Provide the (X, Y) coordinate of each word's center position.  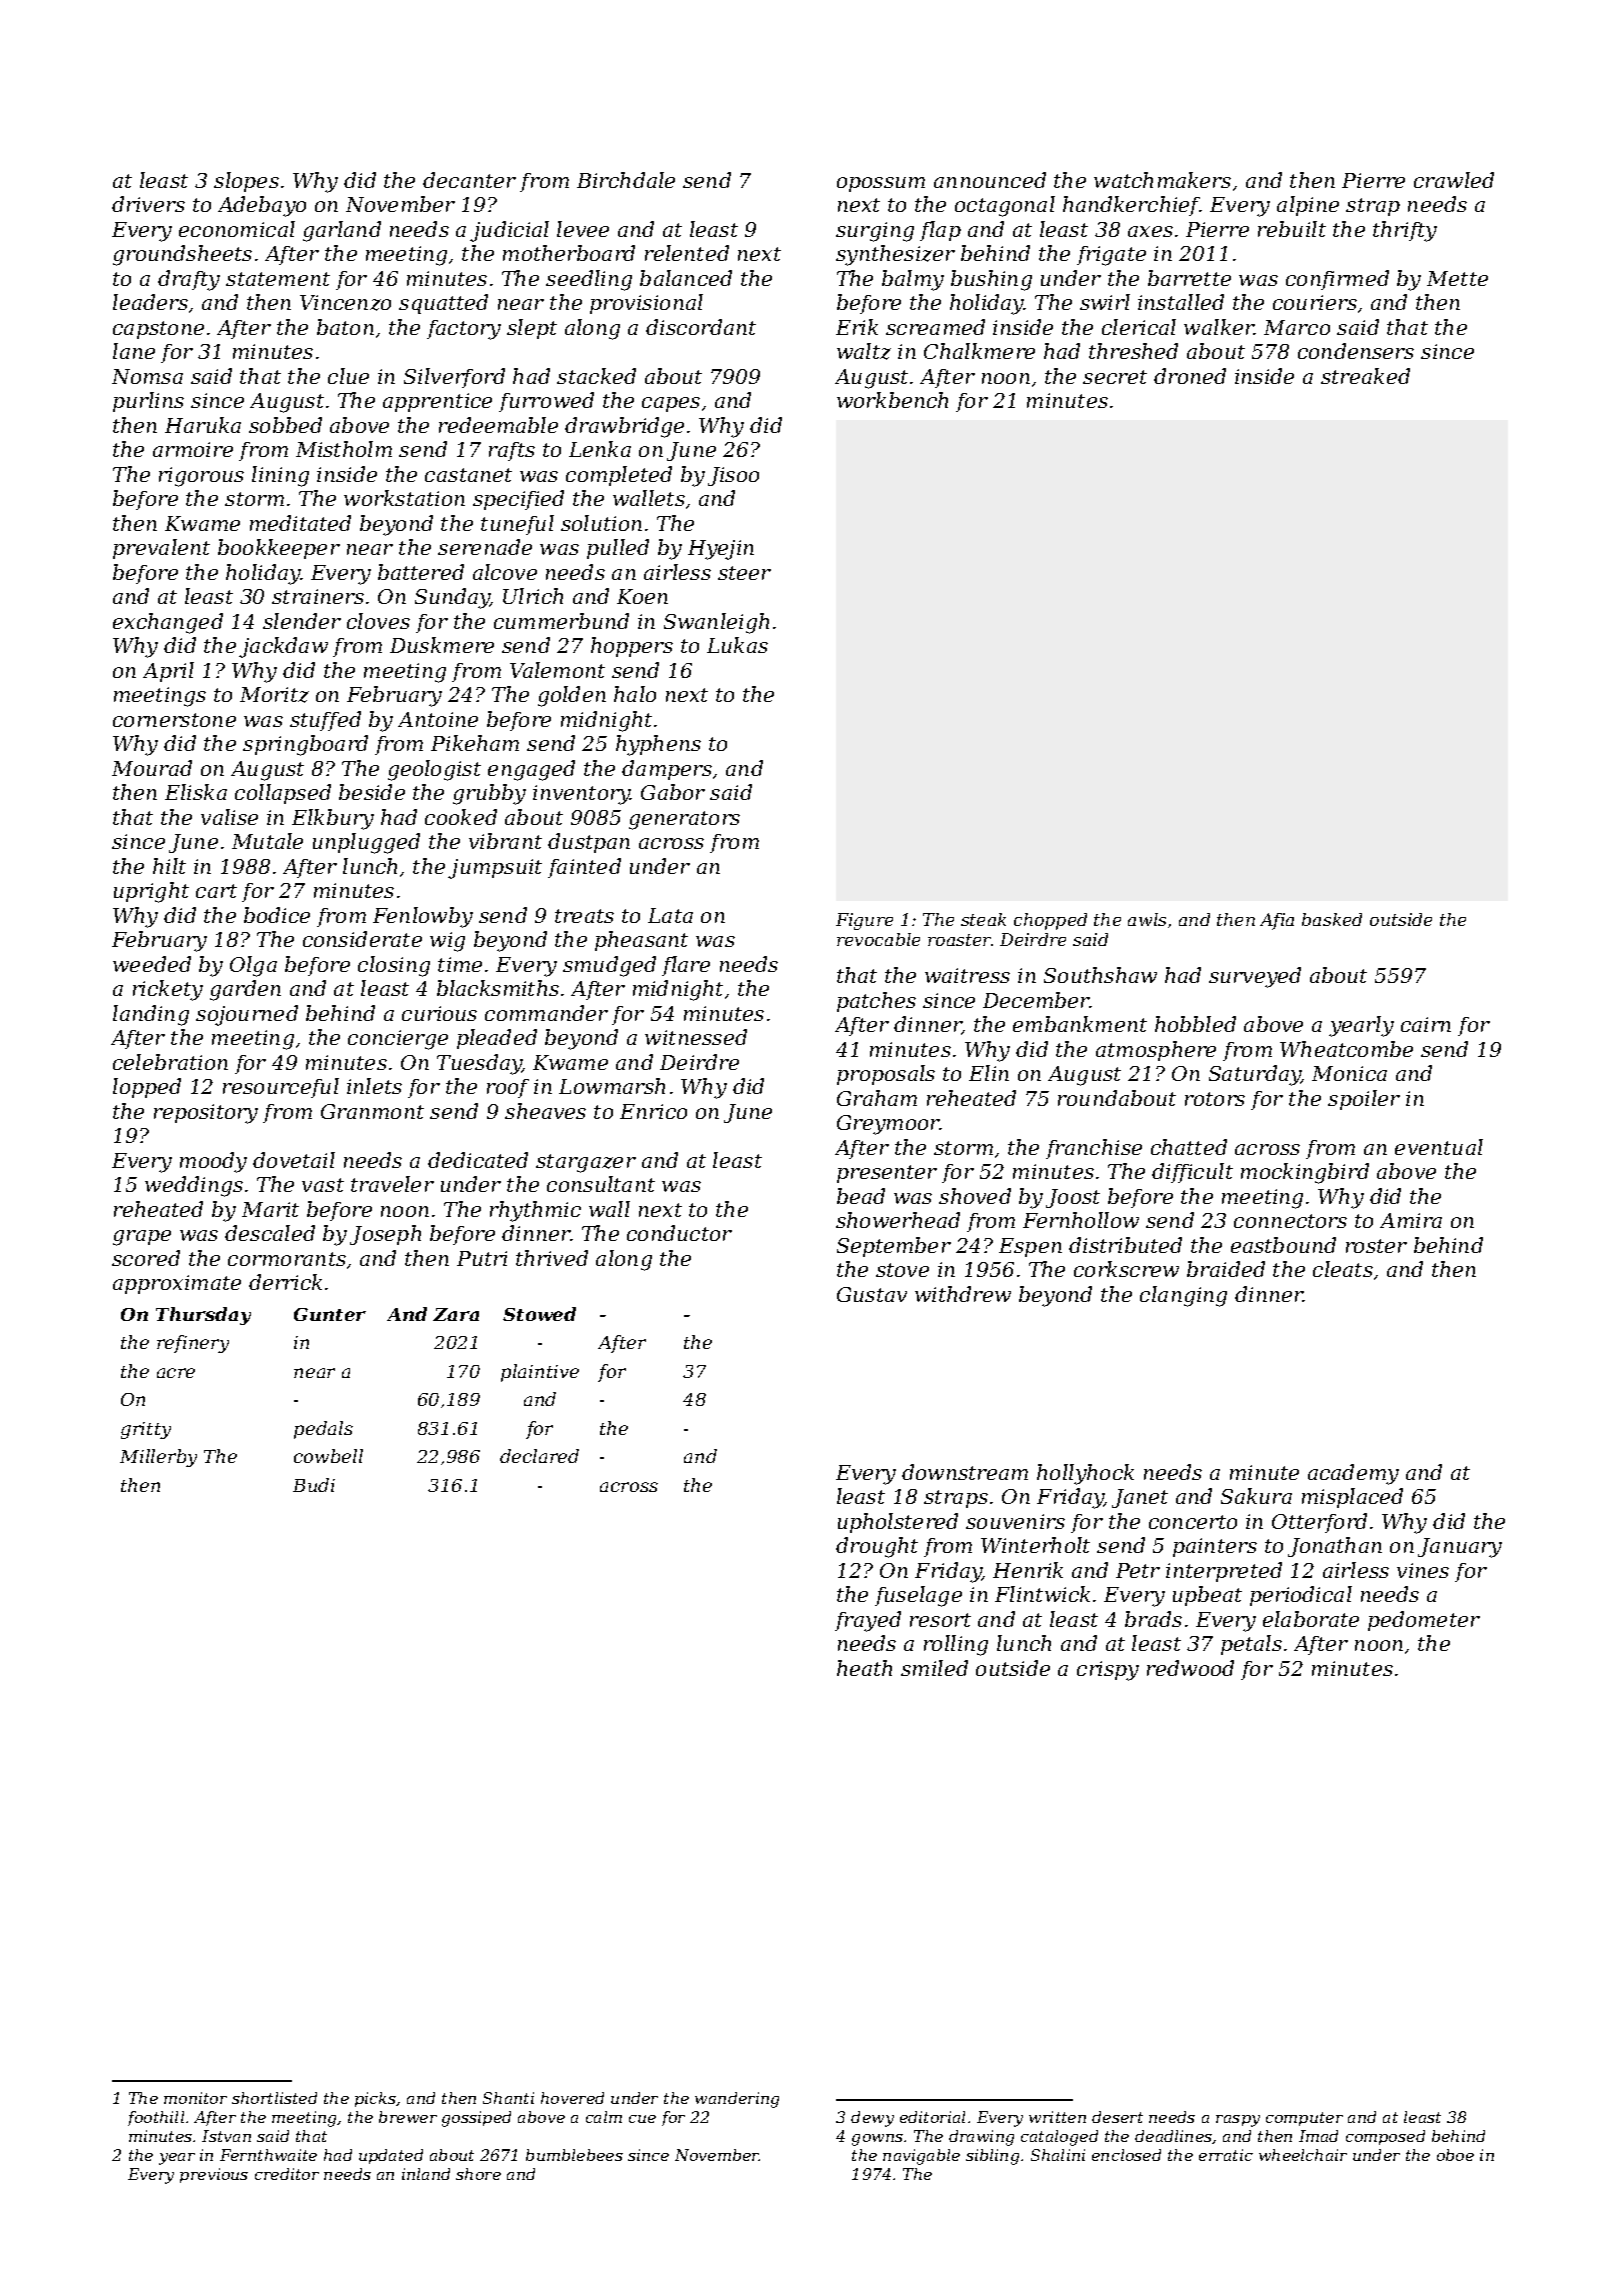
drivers (148, 204)
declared (539, 1456)
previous (214, 2175)
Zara (456, 1314)
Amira (1411, 1220)
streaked (1365, 376)
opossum (881, 184)
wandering (737, 2100)
